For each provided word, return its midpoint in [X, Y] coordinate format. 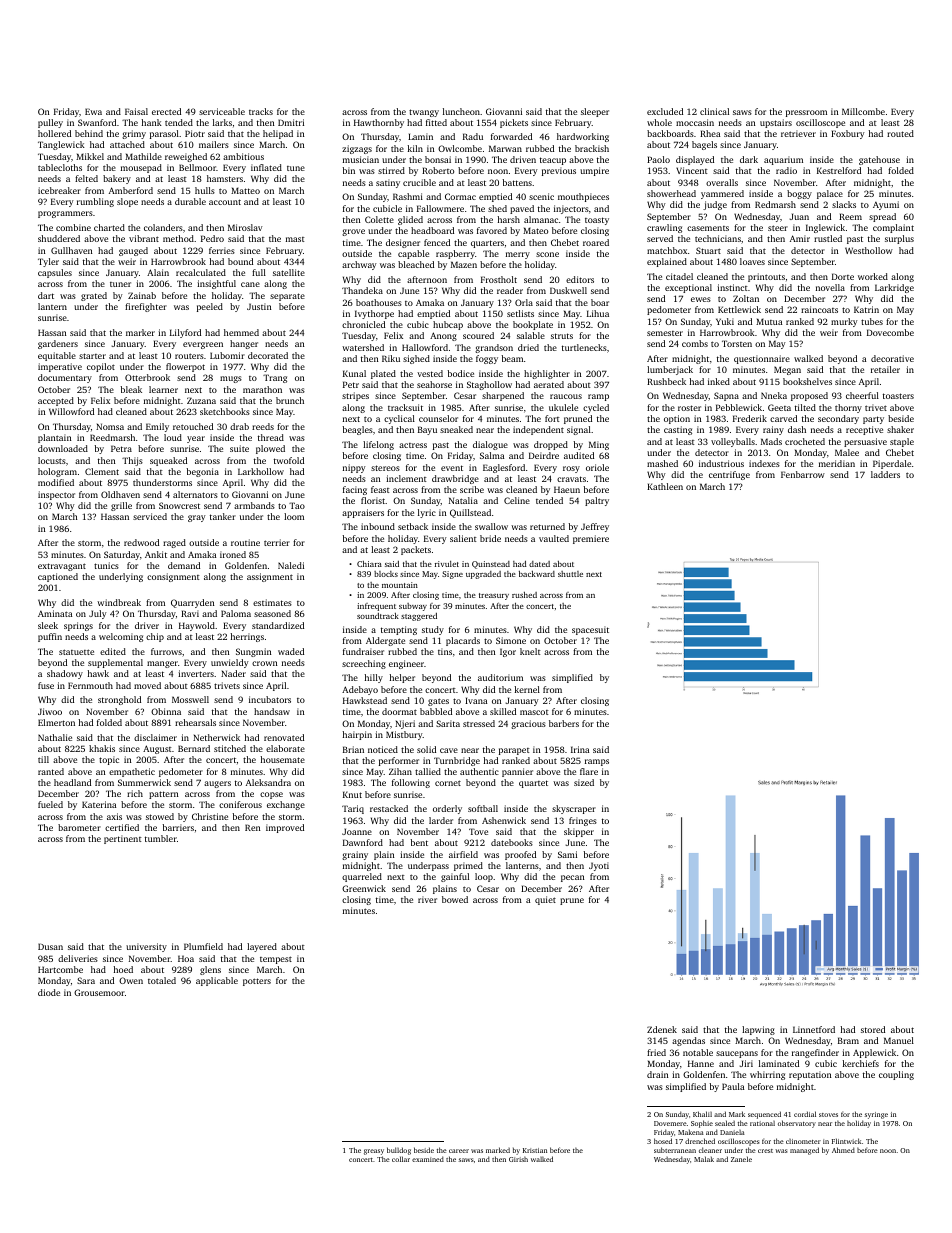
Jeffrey [595, 527]
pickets [514, 123]
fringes [583, 821]
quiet [545, 900]
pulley [50, 123]
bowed [455, 899]
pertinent [123, 839]
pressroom [806, 113]
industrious [721, 463]
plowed [270, 449]
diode [49, 992]
